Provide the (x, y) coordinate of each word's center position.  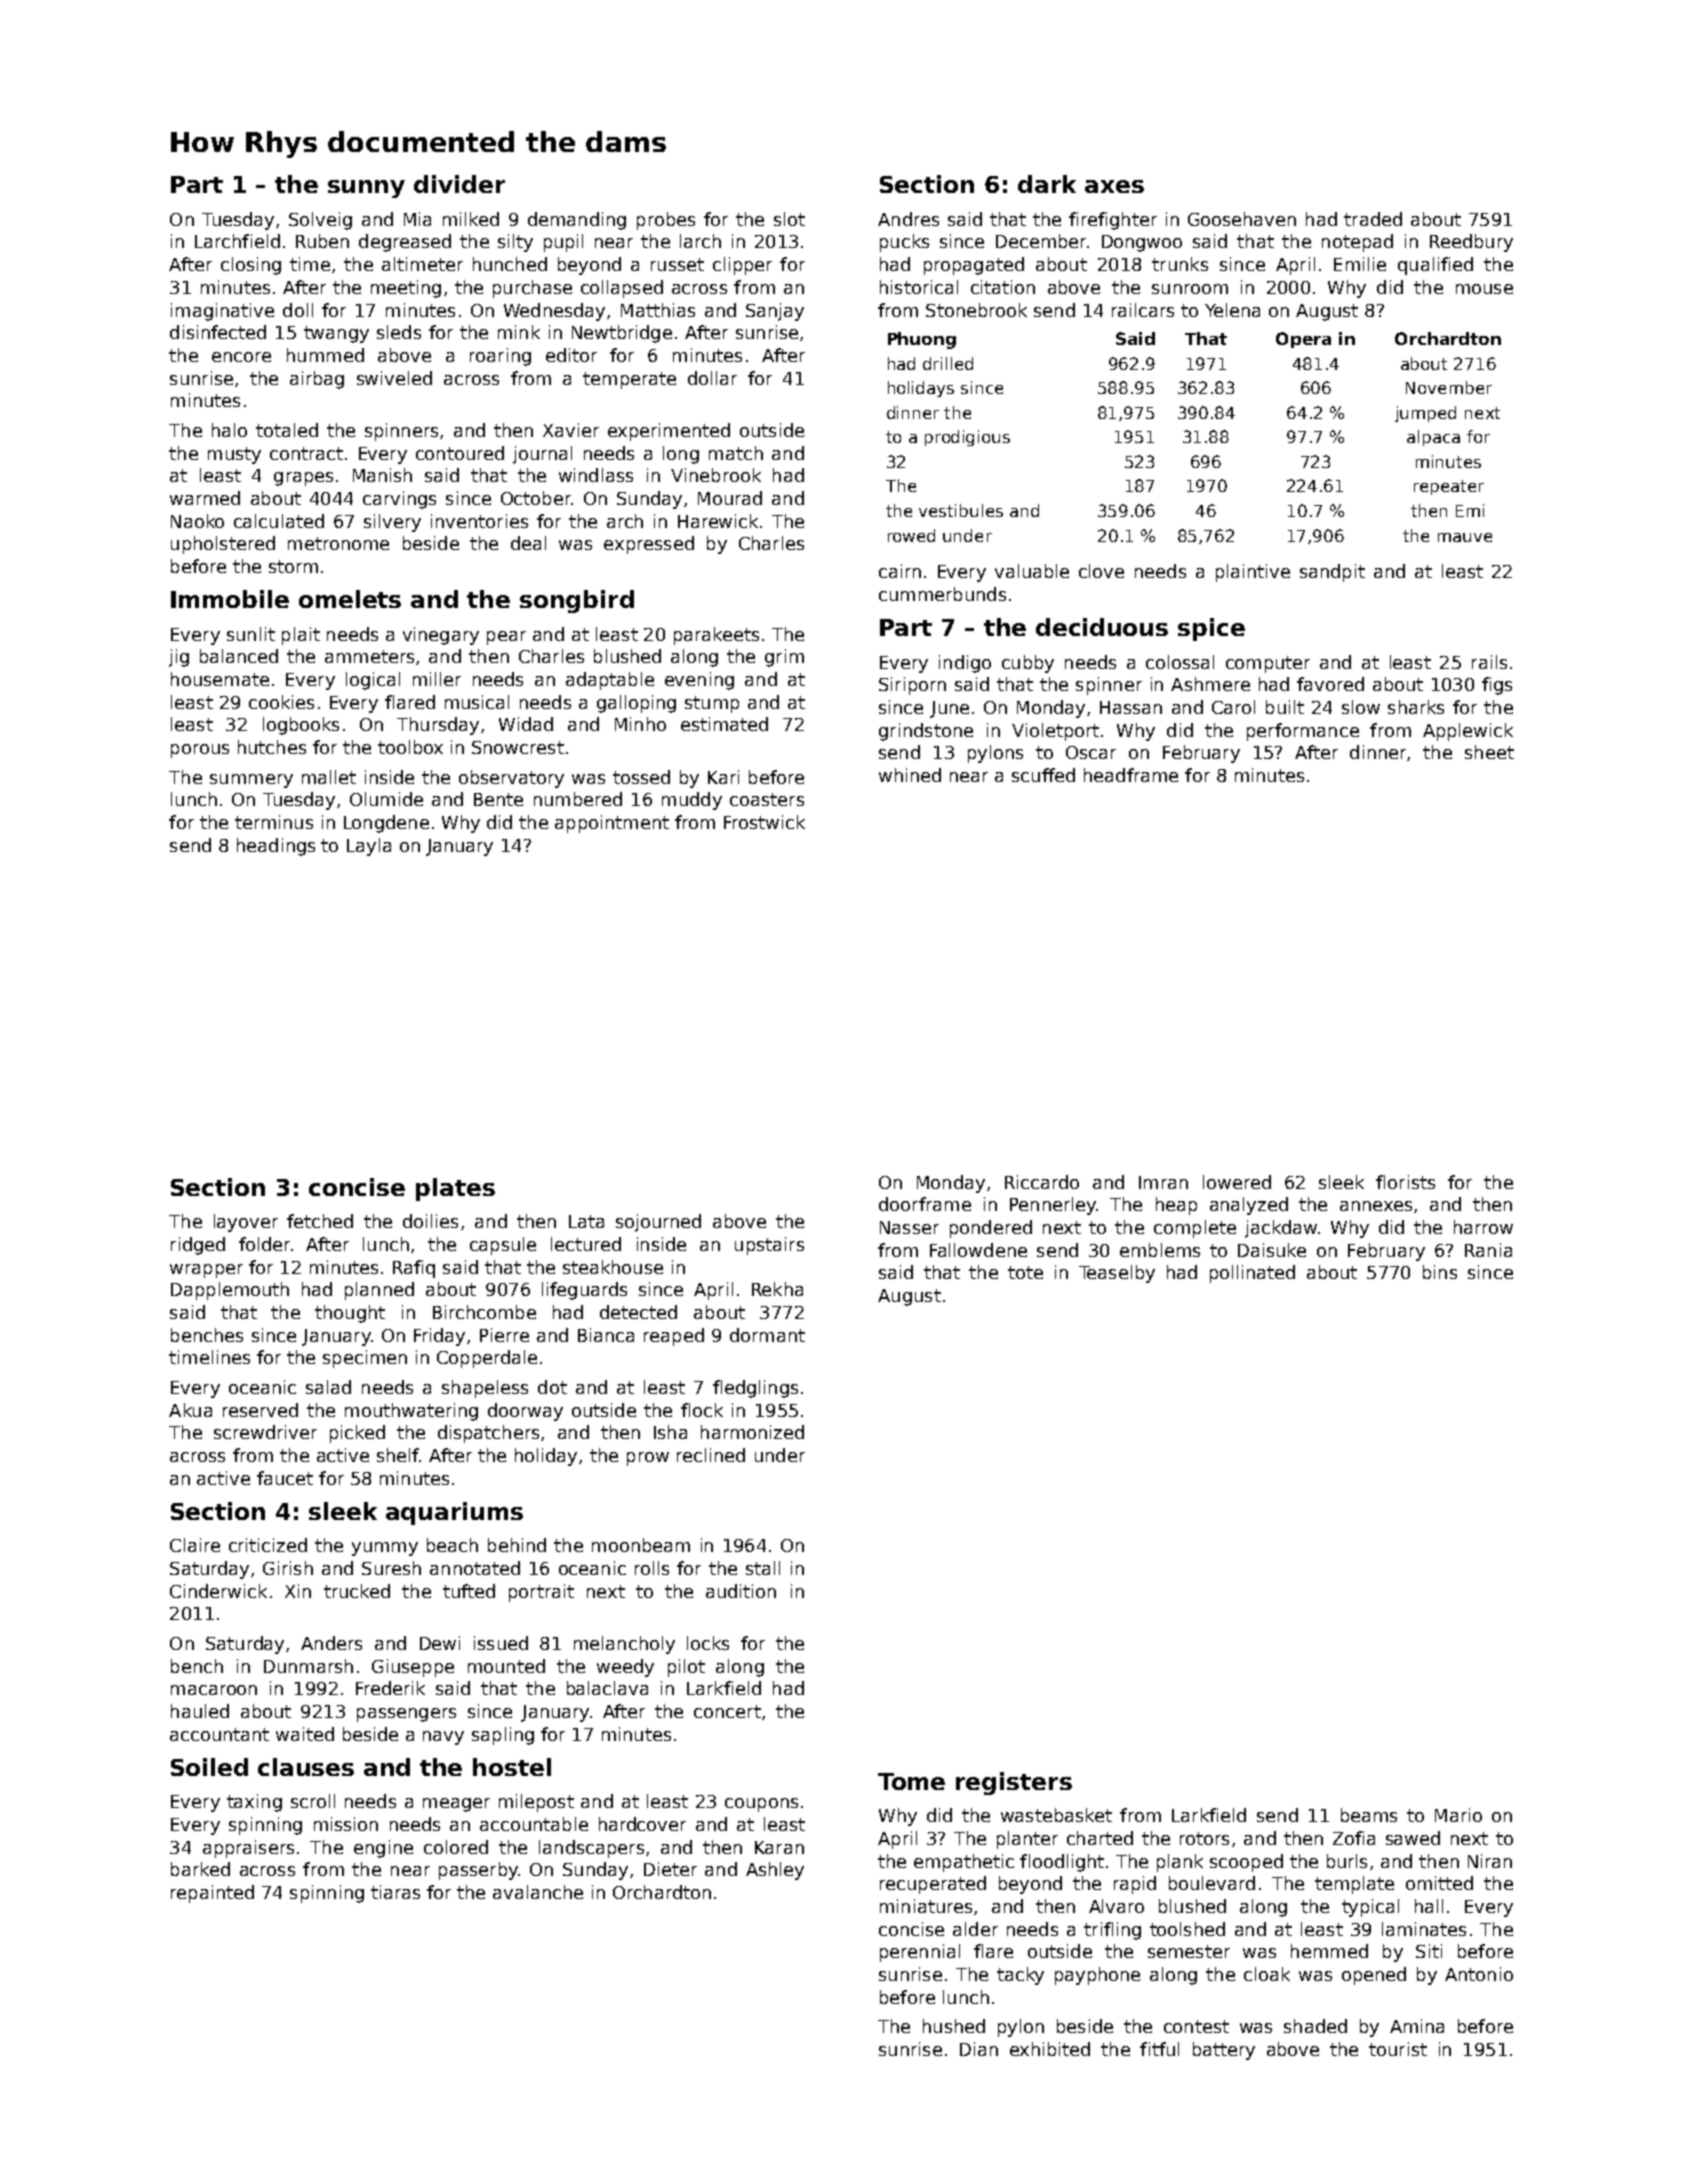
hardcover (642, 1824)
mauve (1465, 537)
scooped (1246, 1863)
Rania (1488, 1250)
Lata (586, 1221)
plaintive (1253, 573)
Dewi (440, 1643)
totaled (287, 430)
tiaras (395, 1892)
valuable (1032, 571)
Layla (369, 847)
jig (179, 658)
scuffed (1043, 775)
